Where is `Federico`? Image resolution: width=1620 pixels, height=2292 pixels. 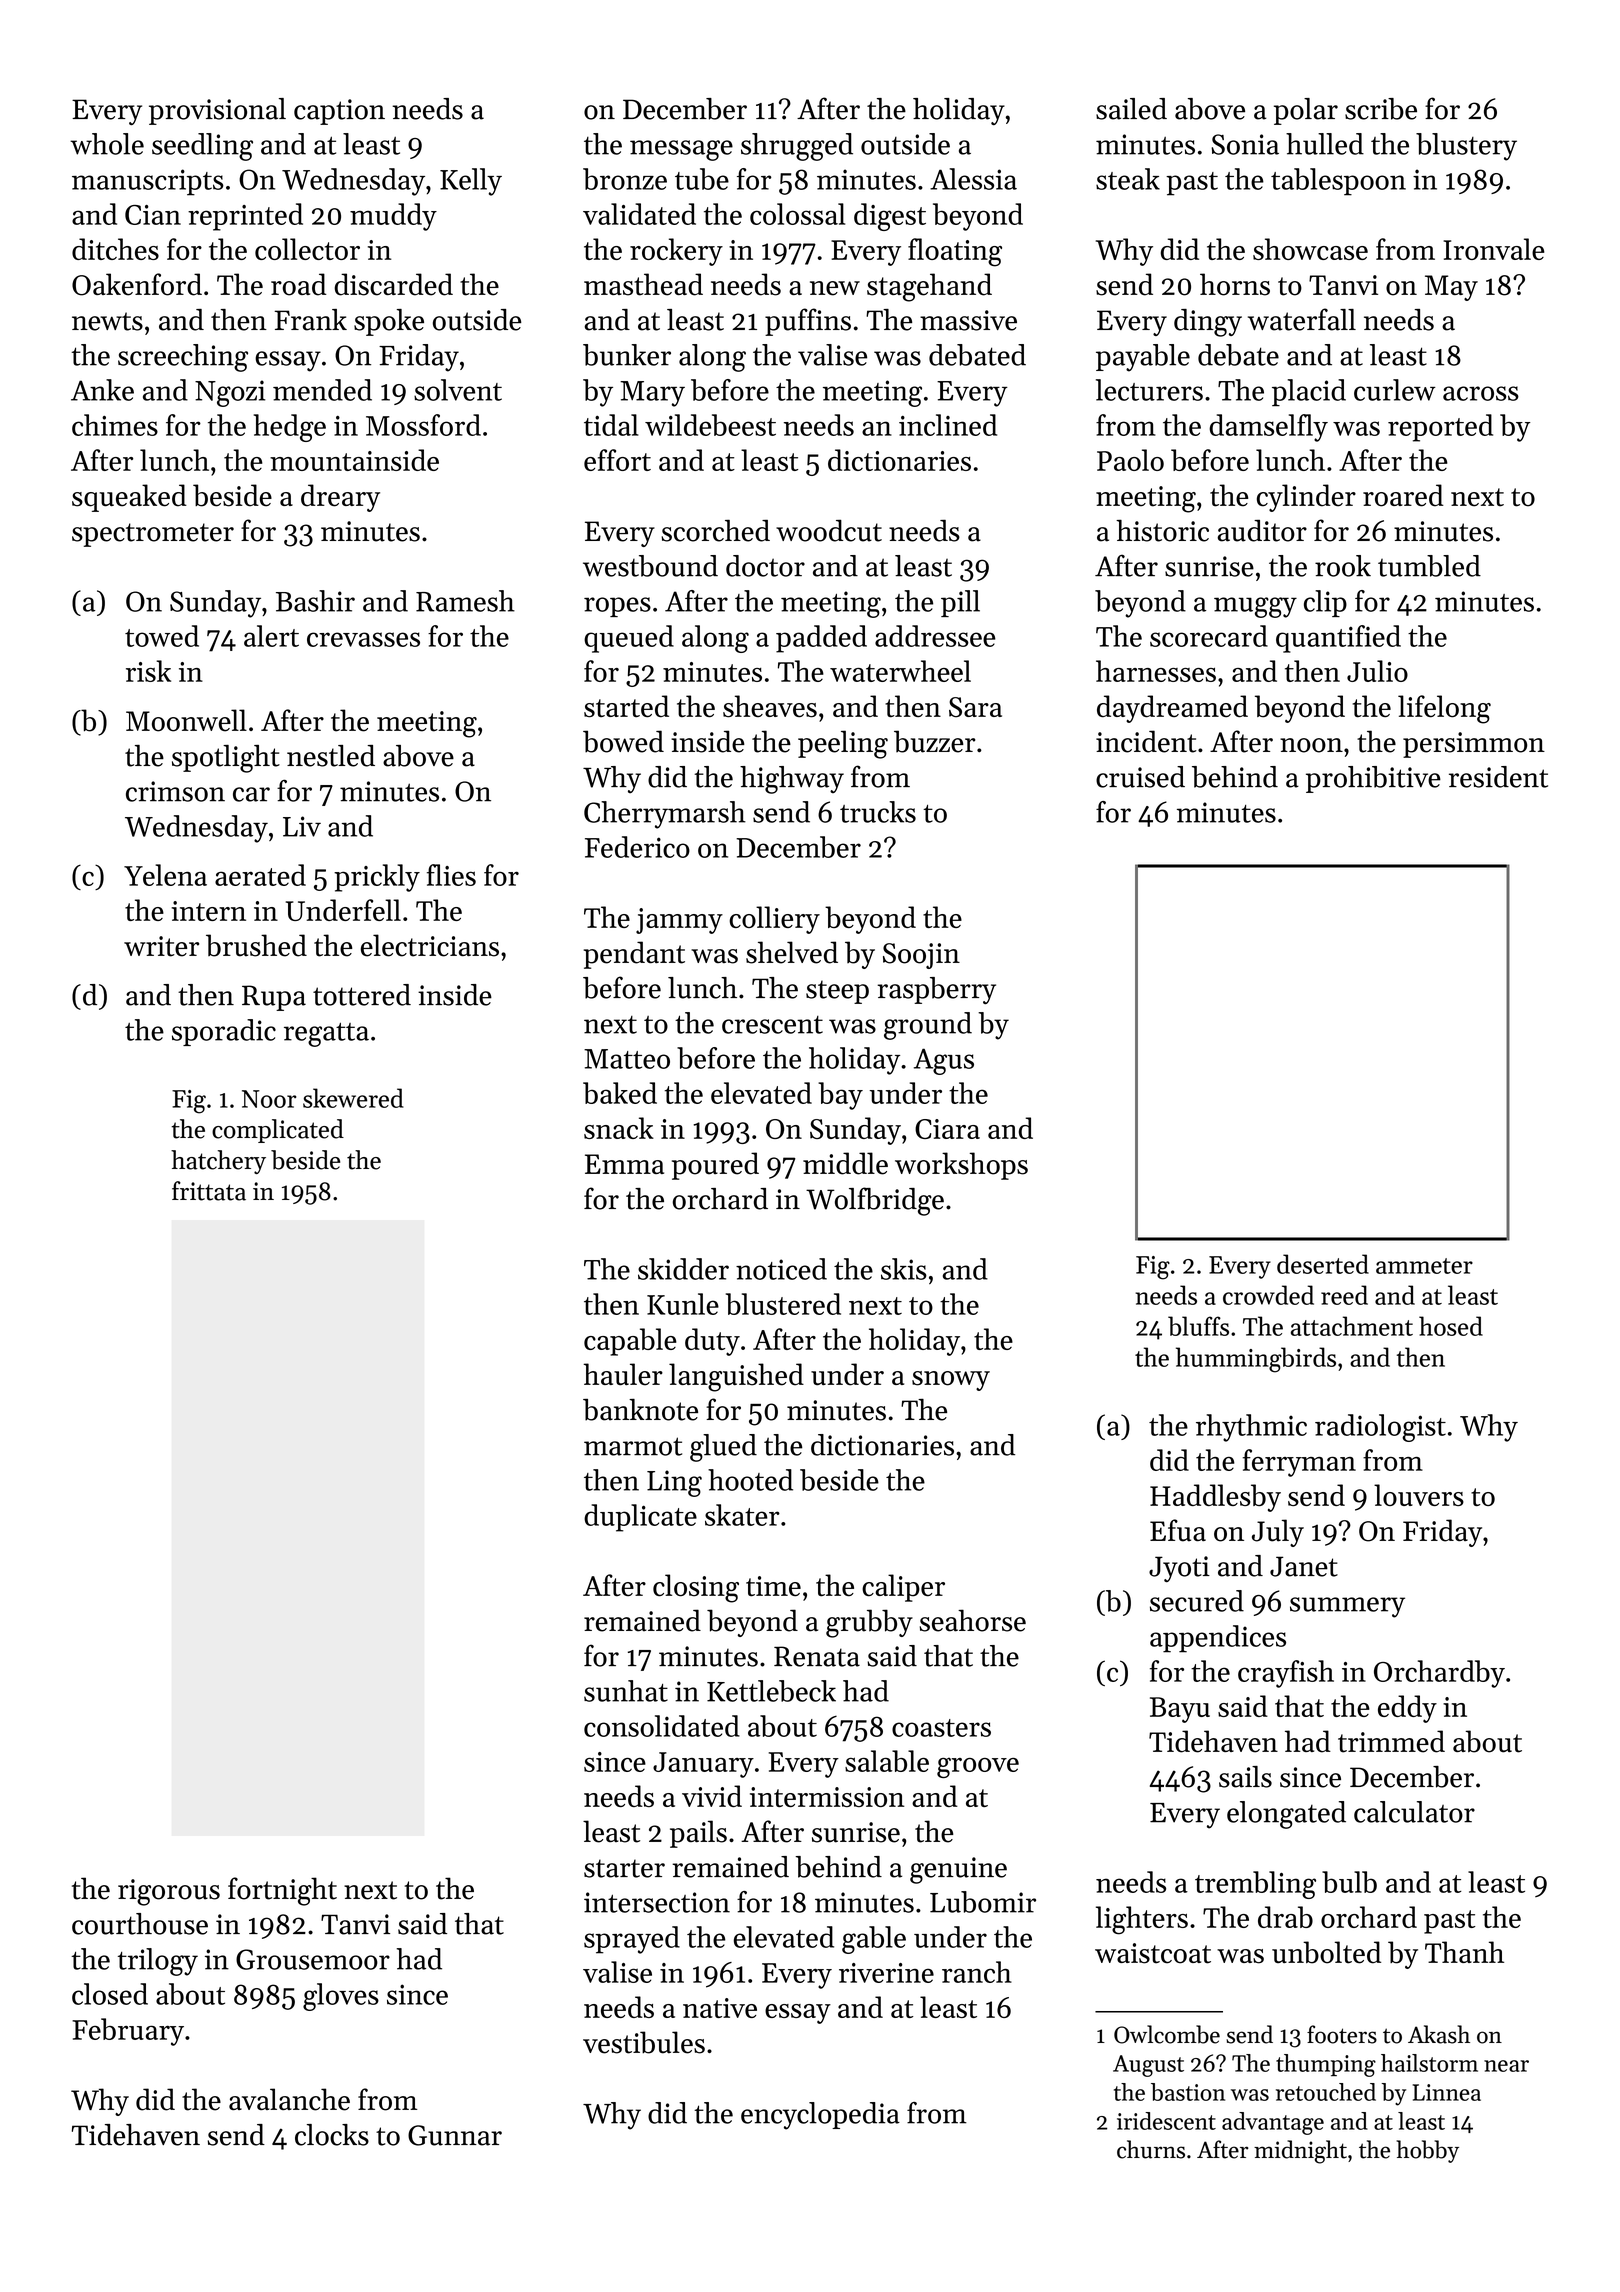 Federico is located at coordinates (637, 847).
